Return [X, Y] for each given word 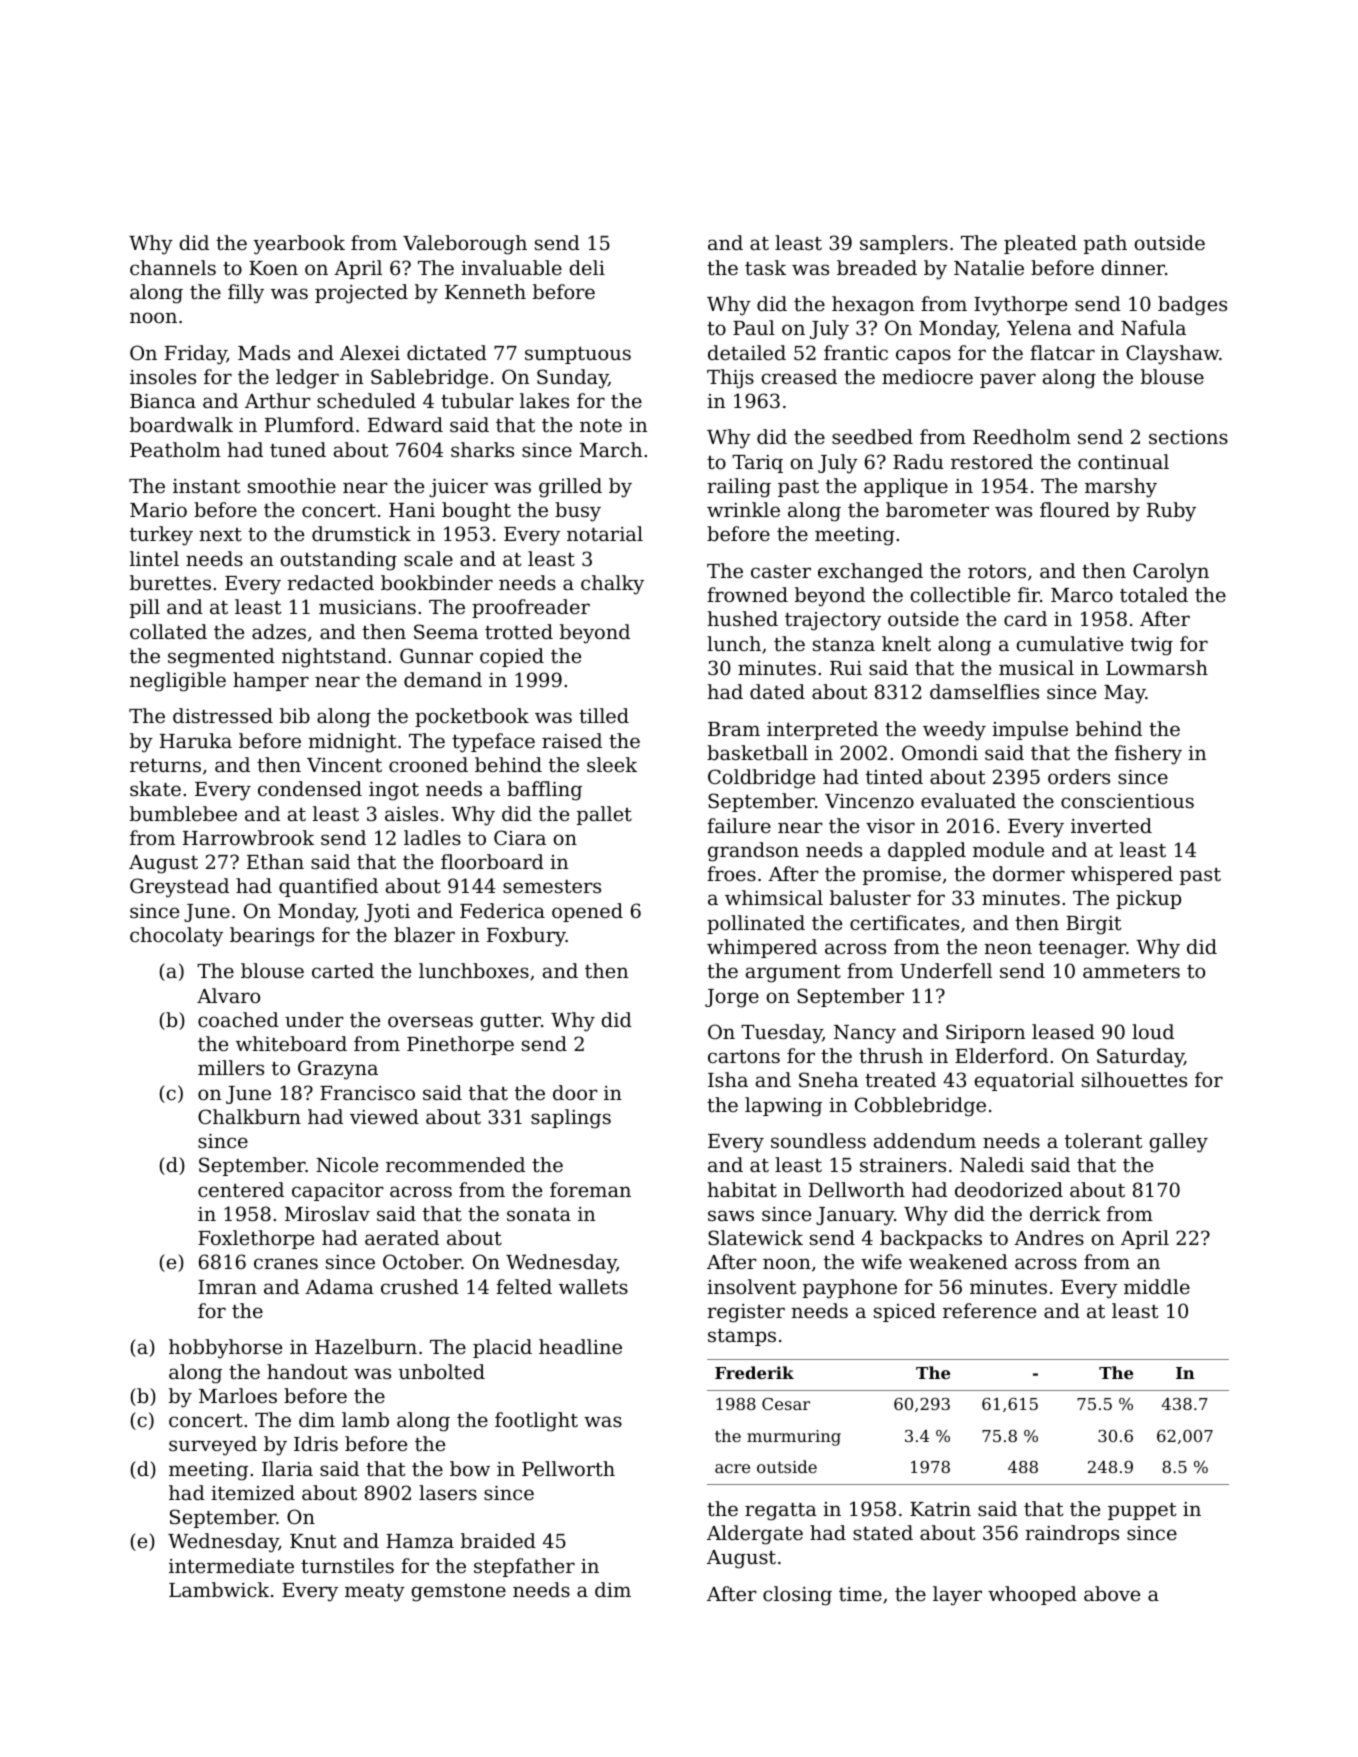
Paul [754, 327]
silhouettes [1134, 1079]
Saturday [1140, 1058]
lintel [154, 558]
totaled [1154, 594]
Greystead [179, 888]
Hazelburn [366, 1346]
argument [793, 974]
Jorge [732, 998]
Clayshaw [1172, 355]
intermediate [231, 1565]
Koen [273, 268]
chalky [612, 585]
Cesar [786, 1404]
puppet [1142, 1511]
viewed [384, 1116]
